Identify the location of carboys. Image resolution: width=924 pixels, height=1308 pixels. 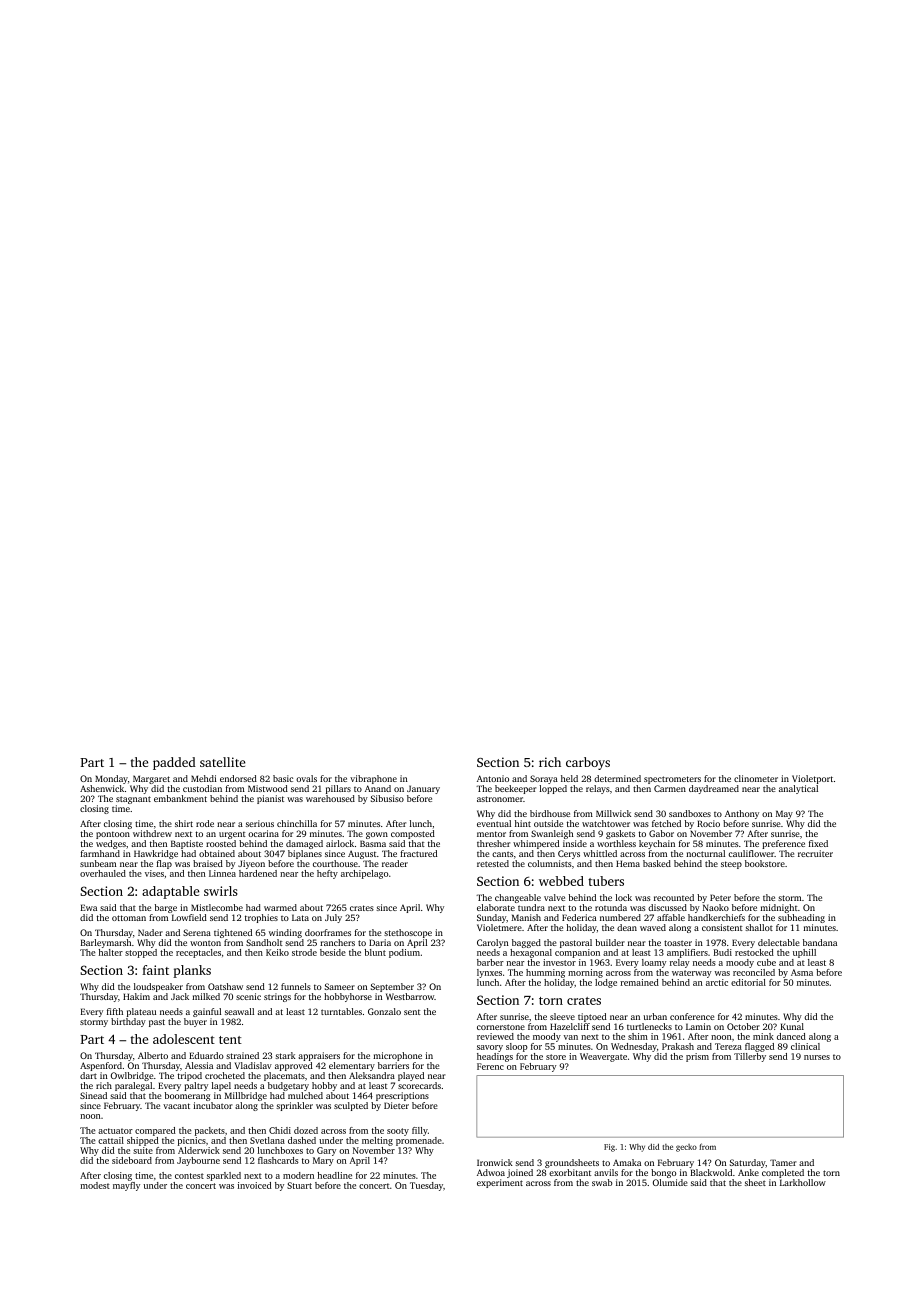
(588, 763).
